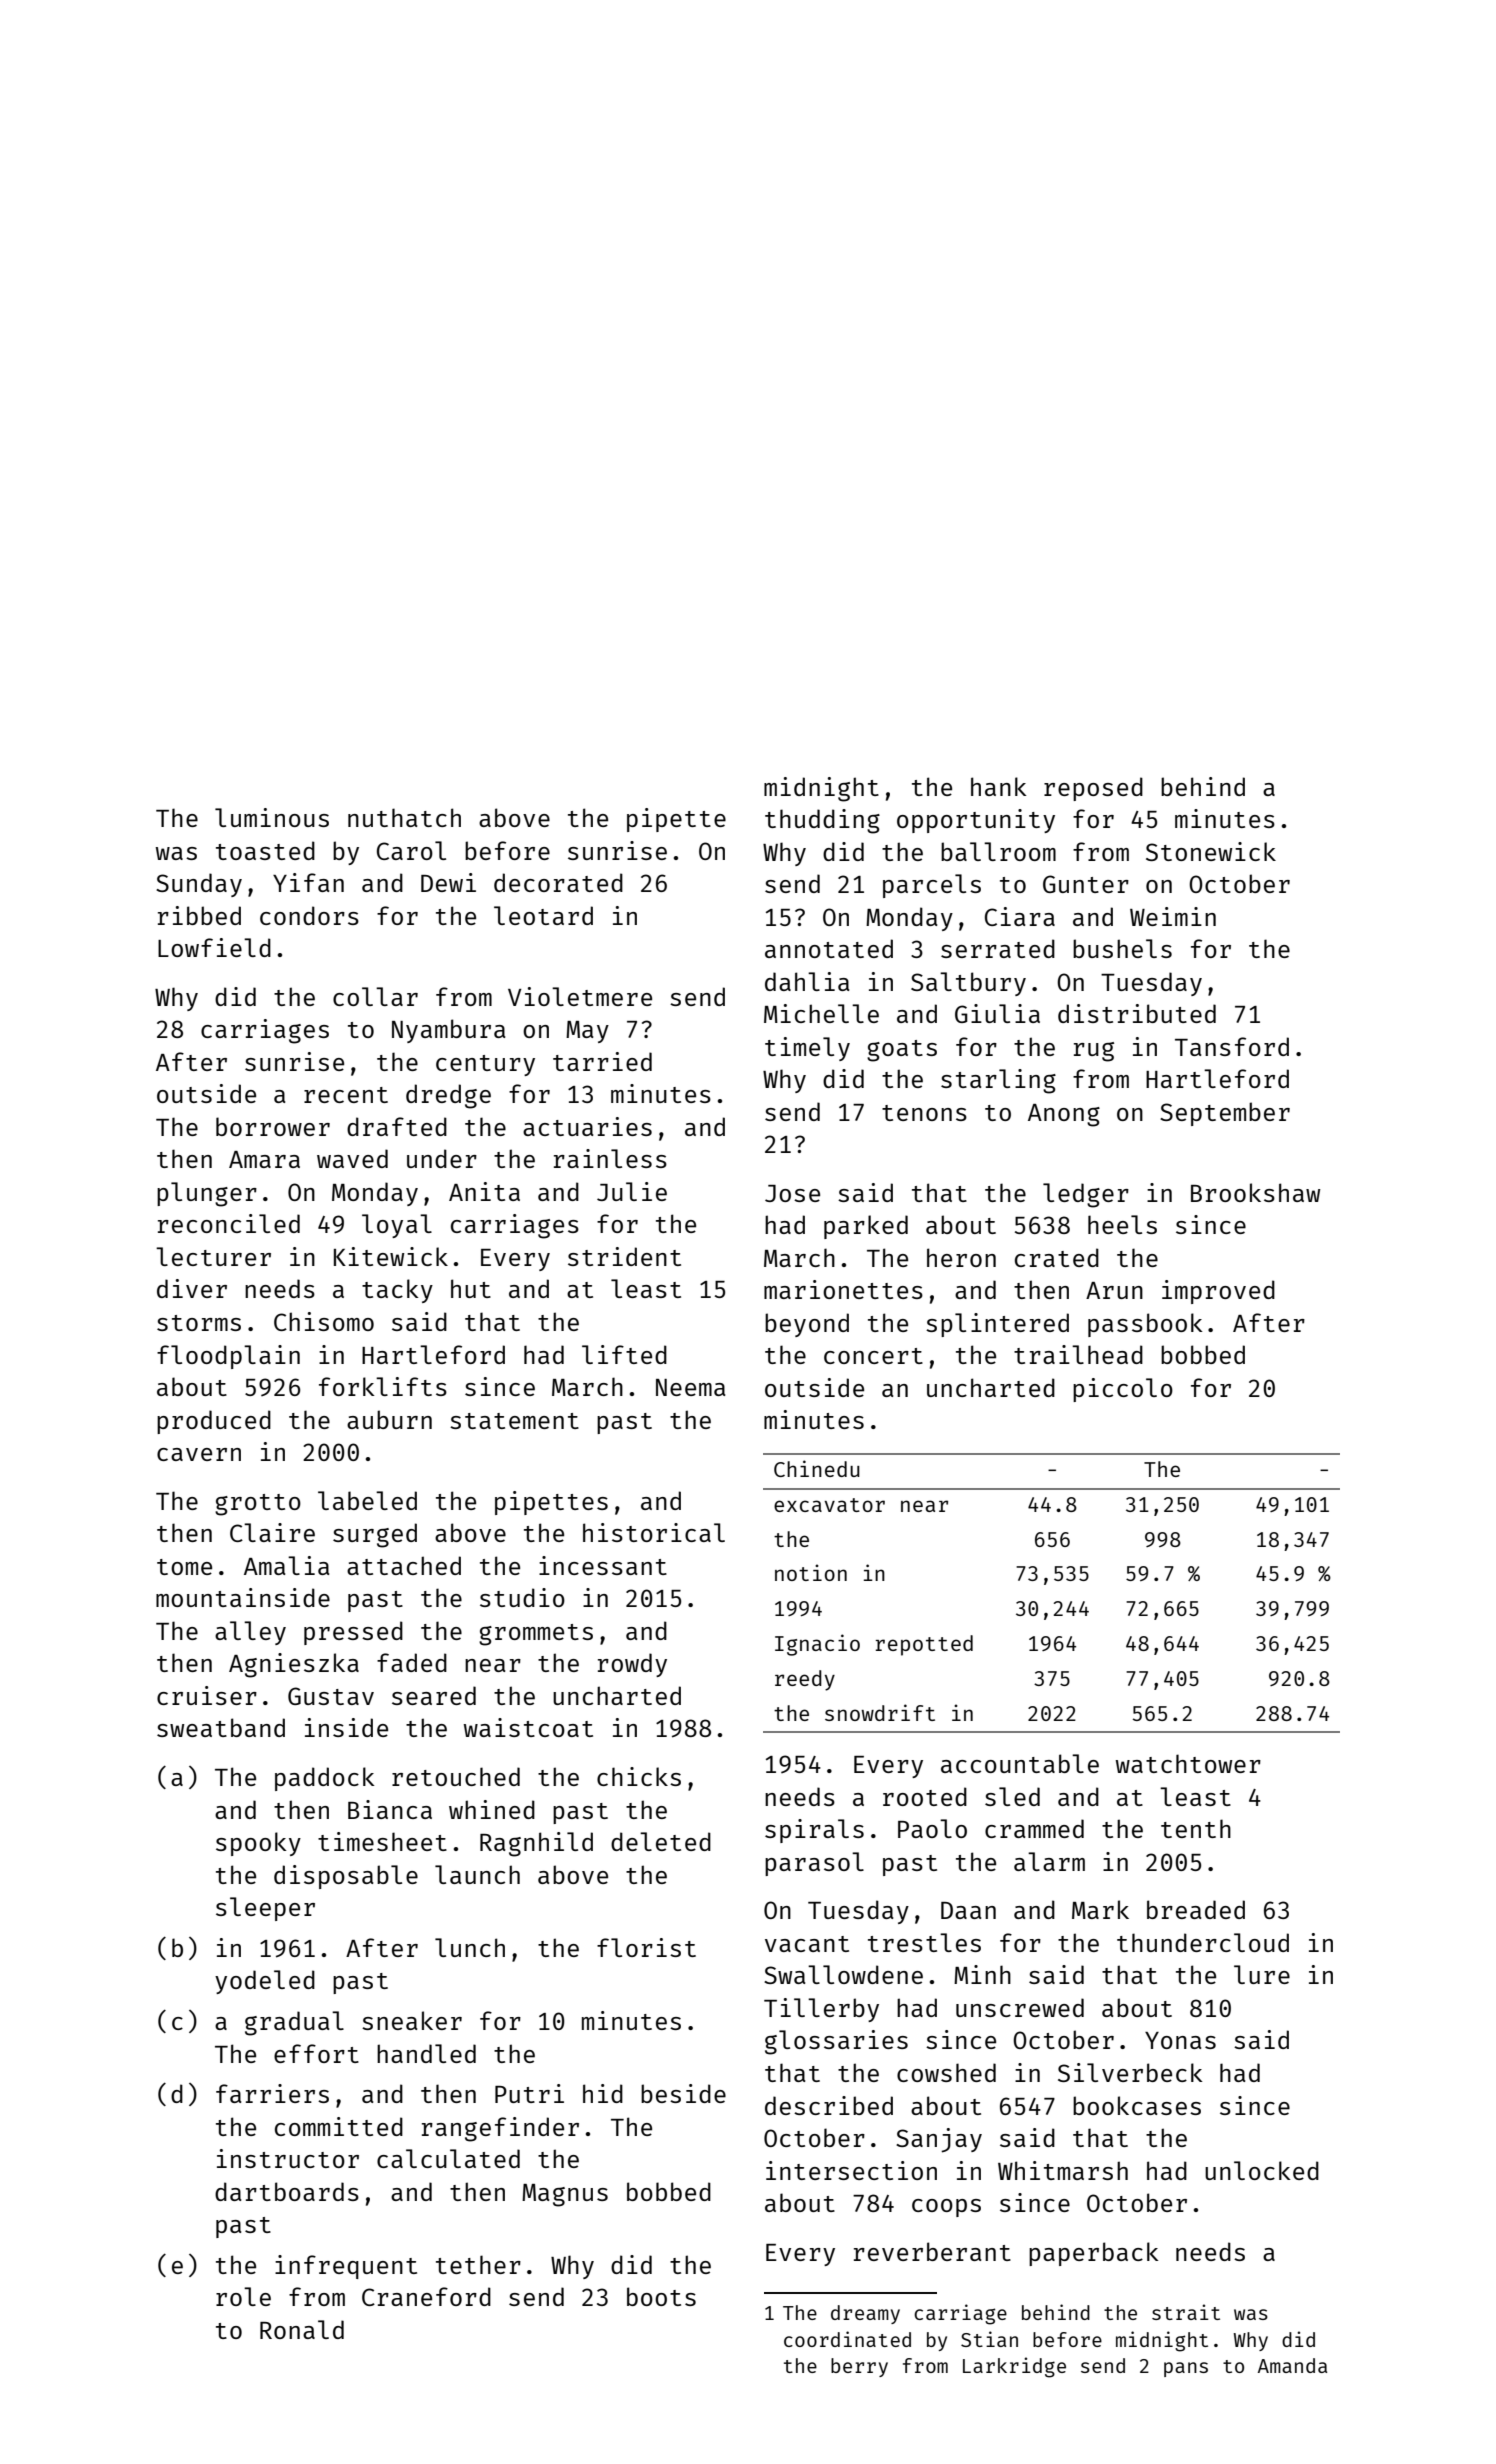 The width and height of the screenshot is (1496, 2464). I want to click on Amalia, so click(286, 1565).
